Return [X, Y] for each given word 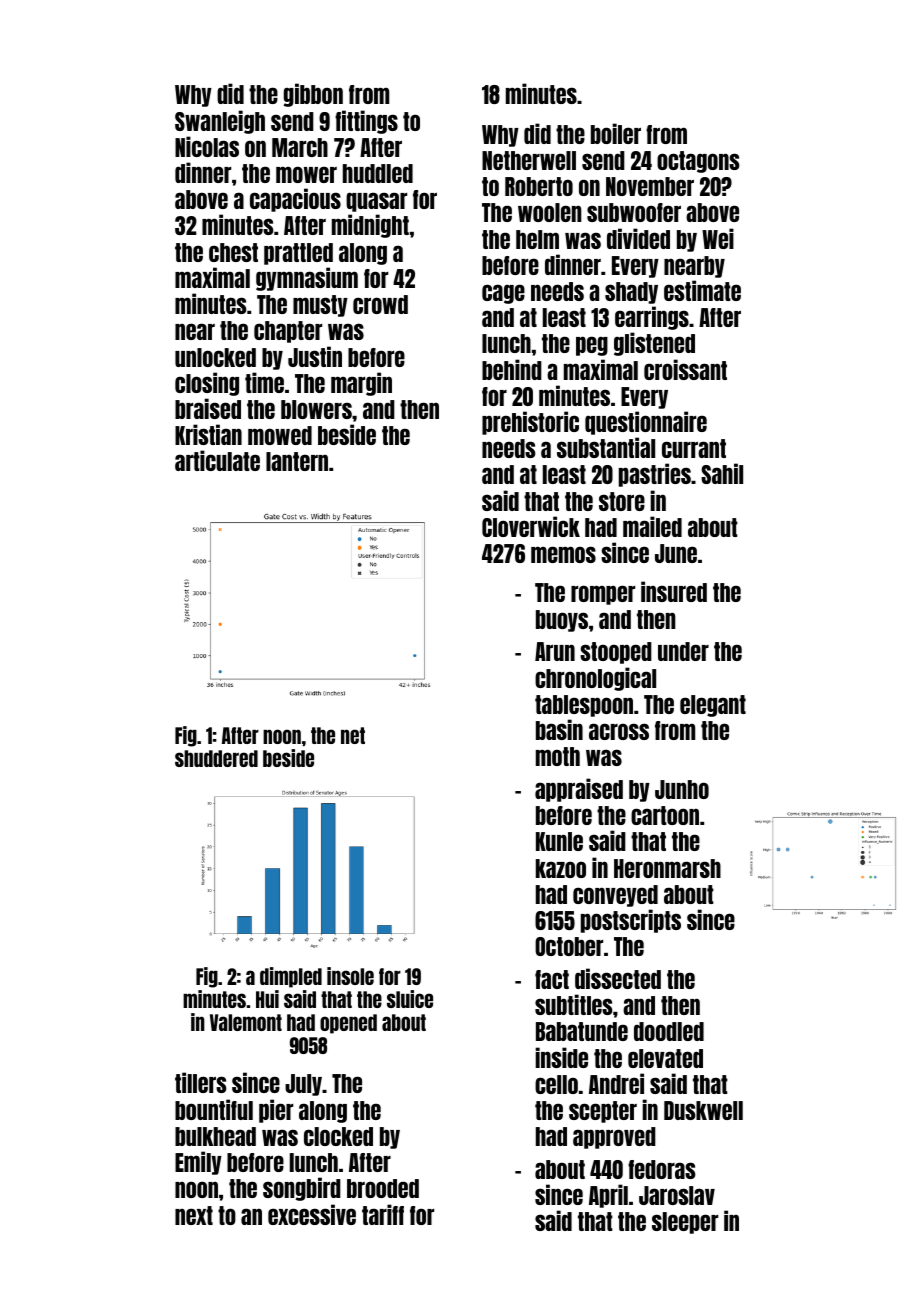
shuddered [216, 758]
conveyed [615, 896]
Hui [267, 999]
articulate [217, 460]
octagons [698, 162]
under [683, 651]
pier [276, 1111]
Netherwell [529, 160]
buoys [562, 621]
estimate [702, 290]
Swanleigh [220, 122]
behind [512, 369]
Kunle [559, 841]
